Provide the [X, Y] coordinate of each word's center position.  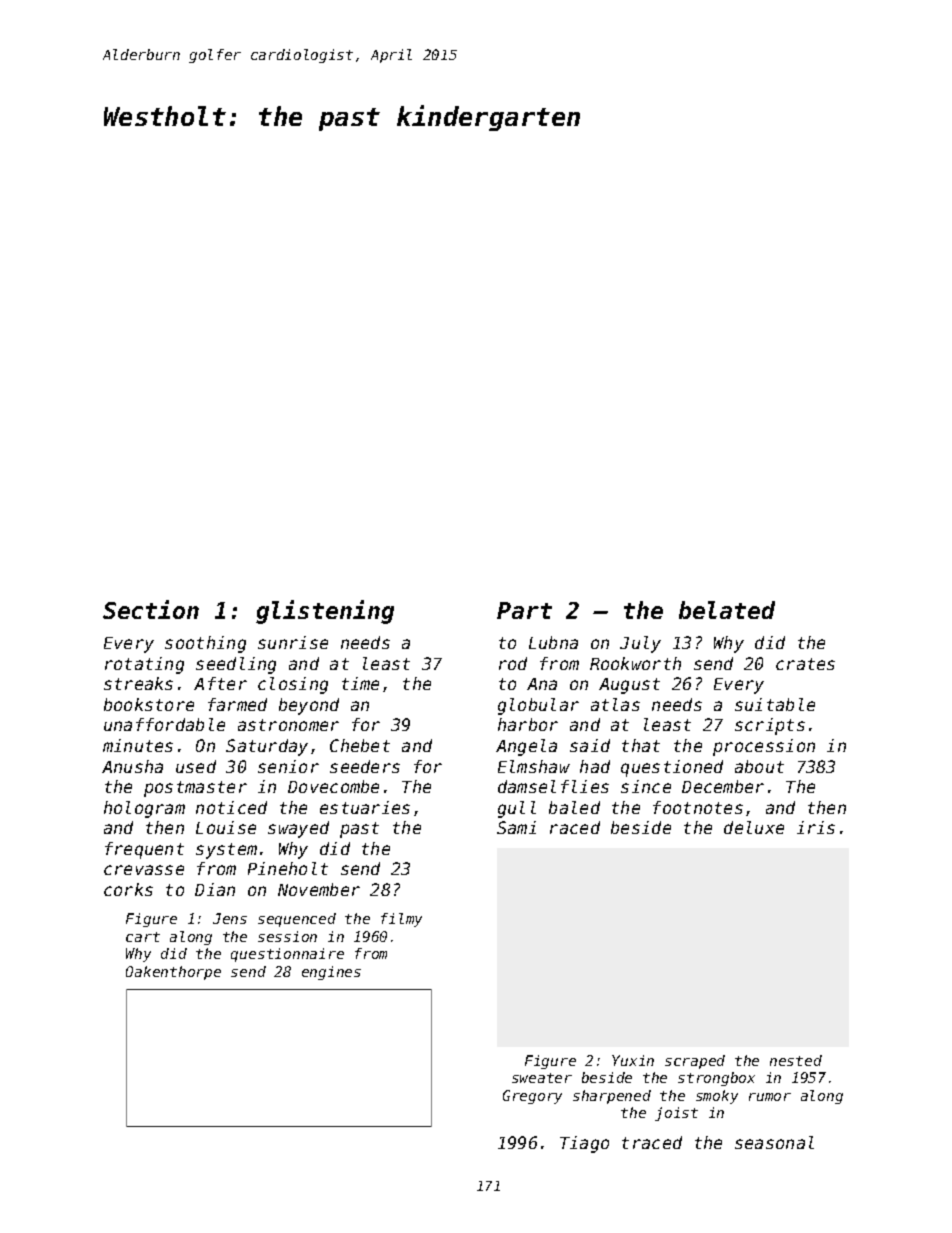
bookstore [149, 704]
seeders [365, 766]
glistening [325, 612]
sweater [542, 1078]
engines [331, 973]
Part [524, 610]
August [629, 686]
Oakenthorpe [173, 973]
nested [796, 1060]
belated [727, 610]
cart [143, 937]
